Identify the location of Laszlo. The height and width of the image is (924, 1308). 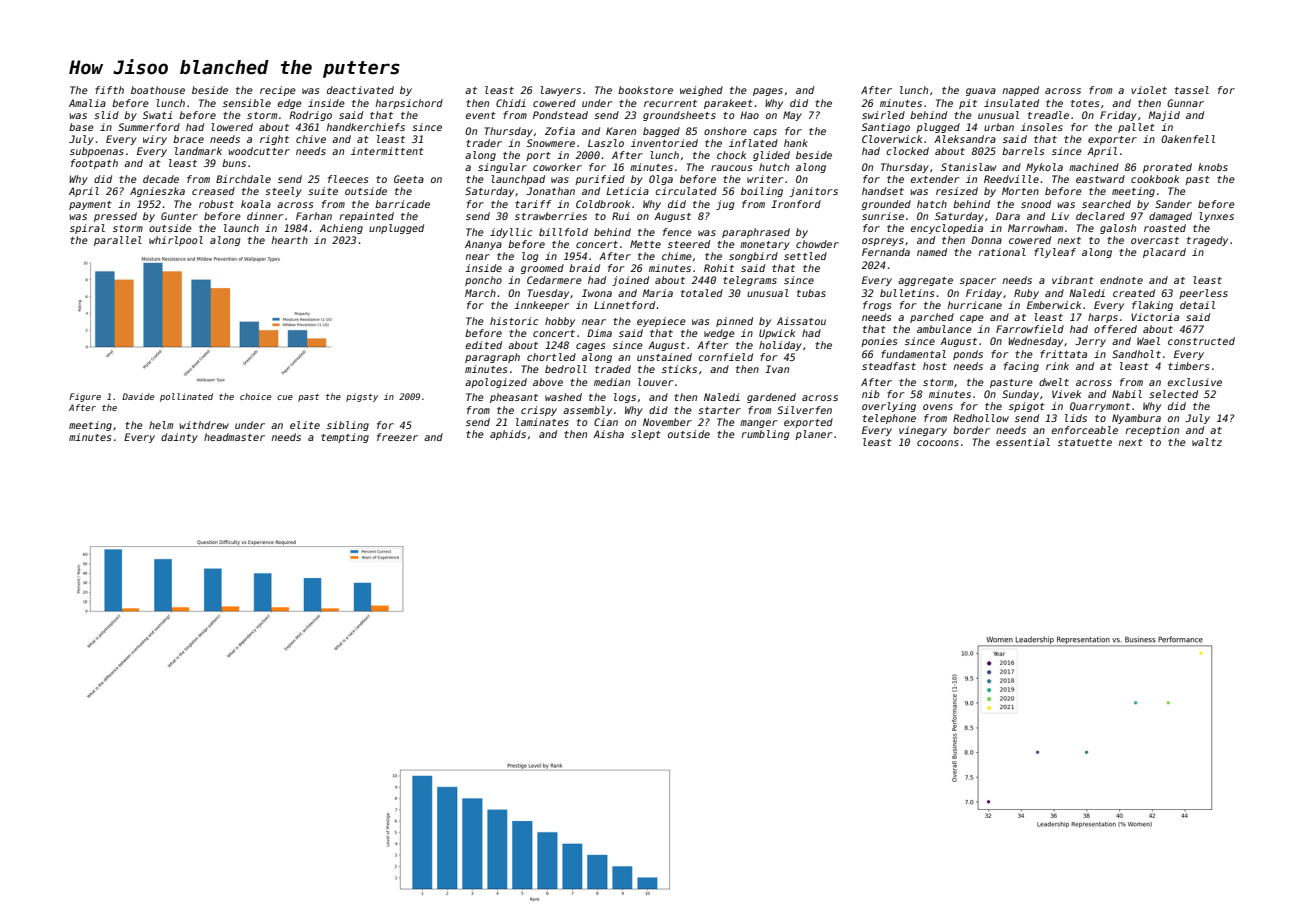
(606, 143).
